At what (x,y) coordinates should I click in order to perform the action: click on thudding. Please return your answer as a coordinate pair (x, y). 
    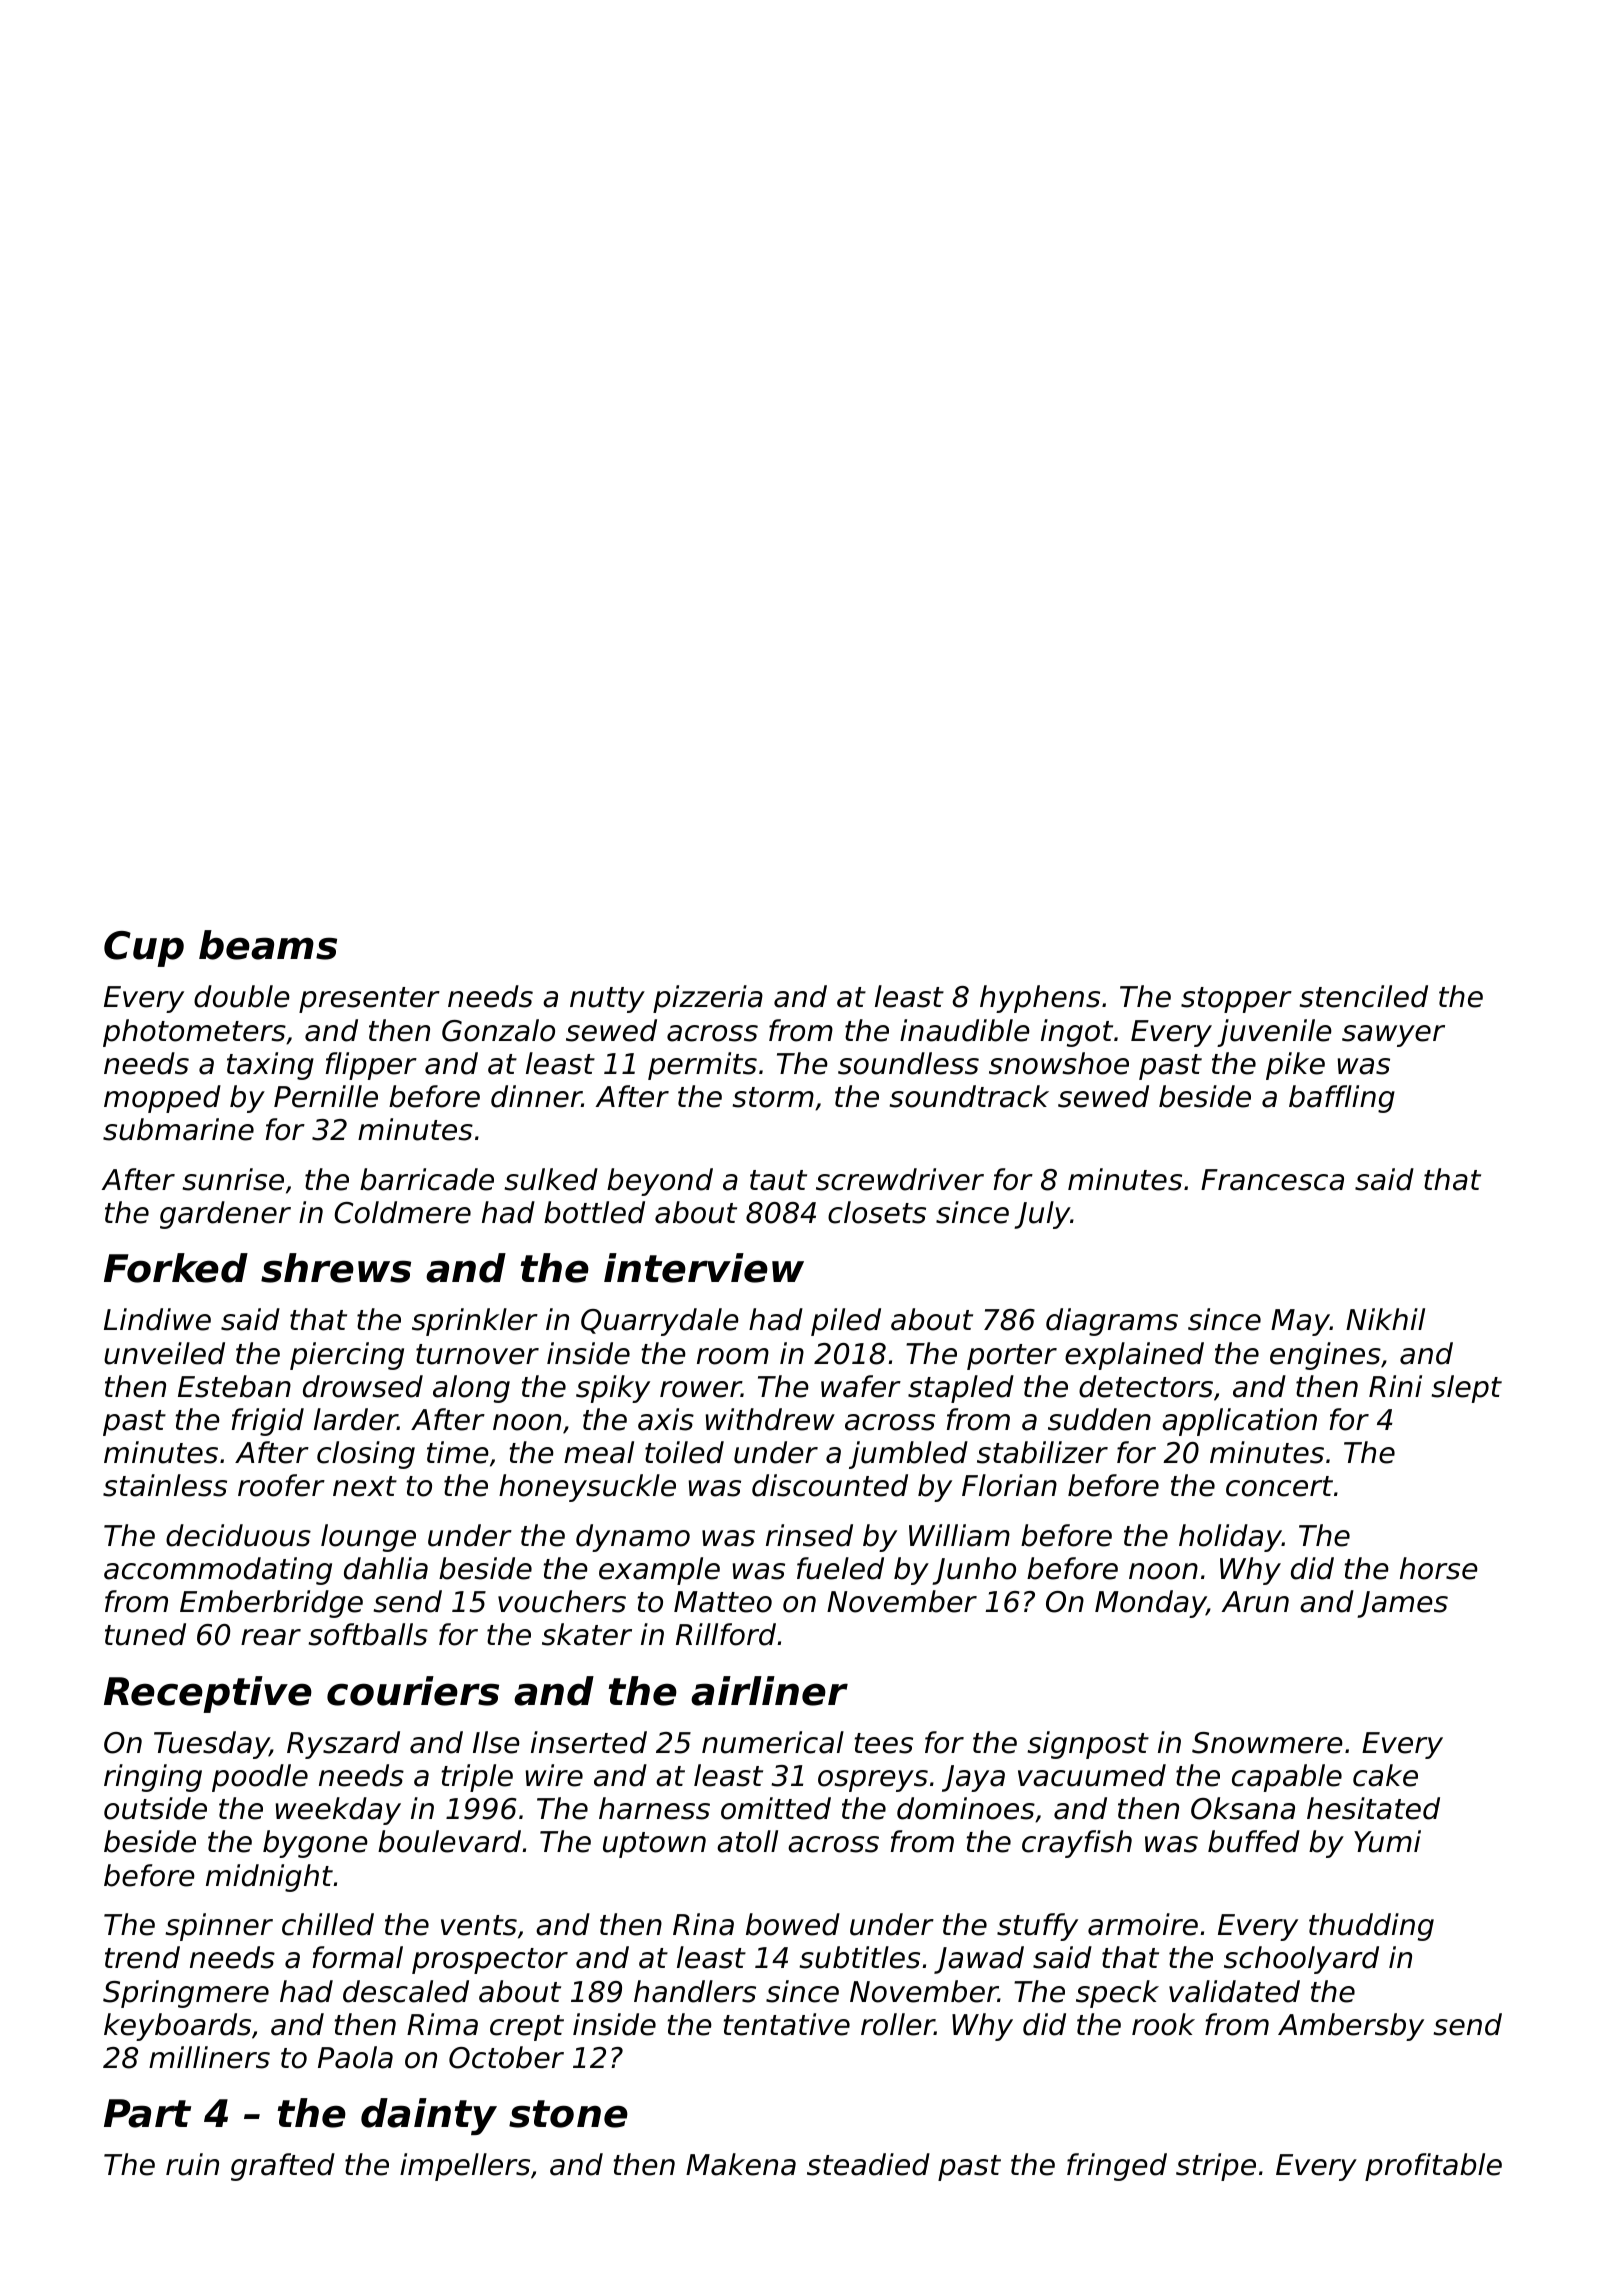
    Looking at the image, I should click on (1371, 1927).
